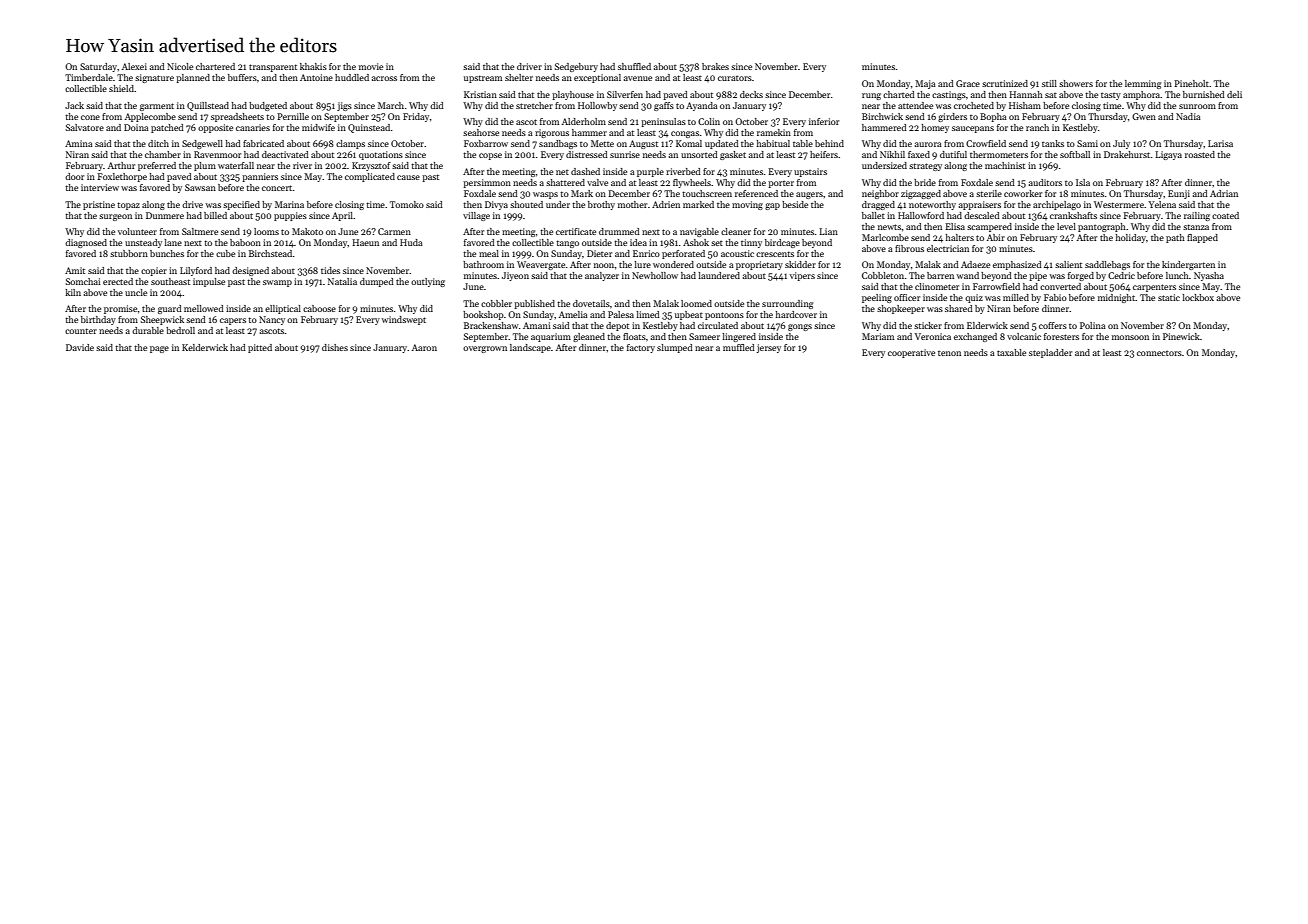 This document has height=924, width=1308. I want to click on midwife, so click(318, 127).
